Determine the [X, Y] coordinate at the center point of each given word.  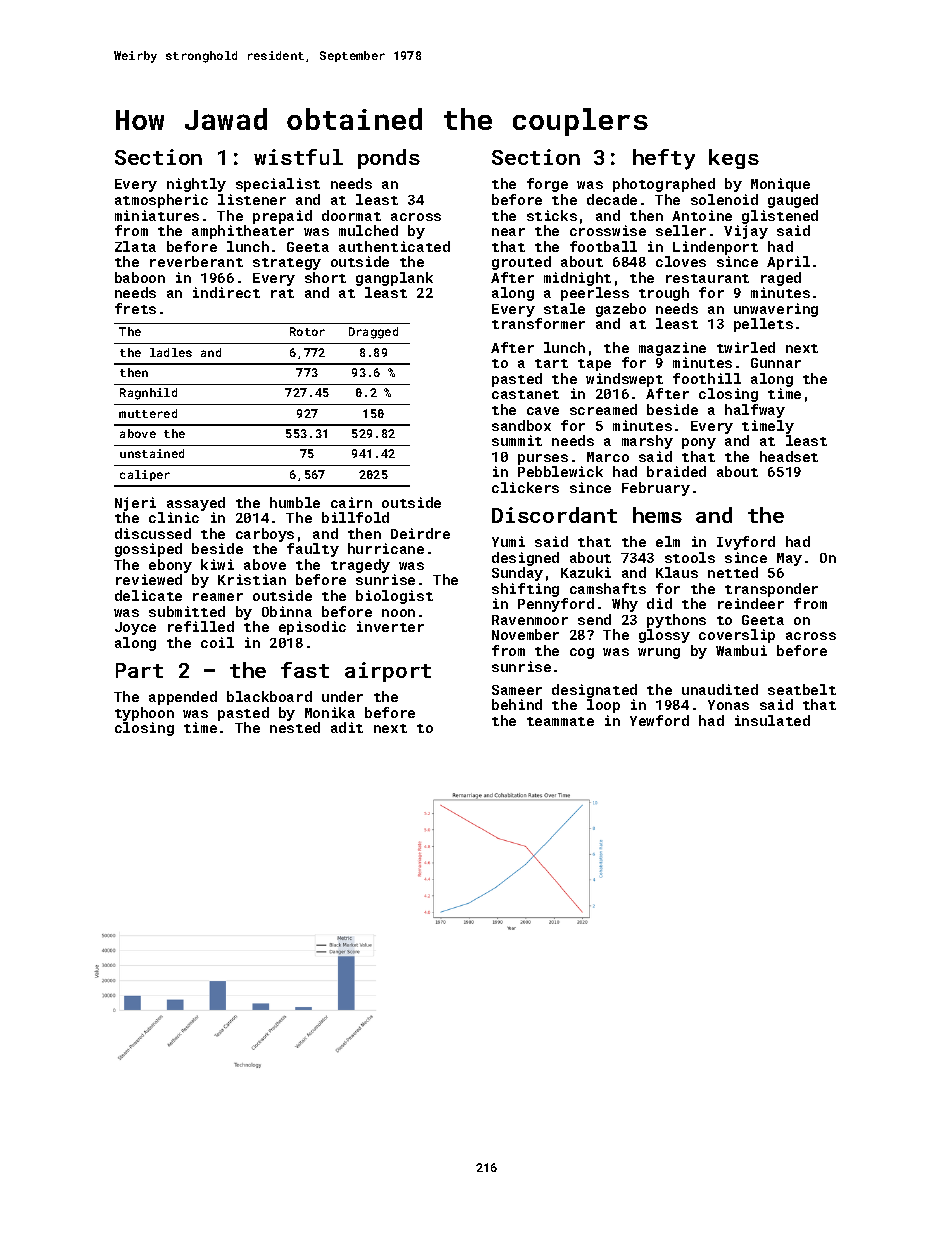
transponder [771, 590]
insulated [772, 720]
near [508, 232]
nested [295, 727]
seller [681, 230]
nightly [196, 185]
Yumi [508, 541]
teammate [560, 721]
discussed [153, 533]
